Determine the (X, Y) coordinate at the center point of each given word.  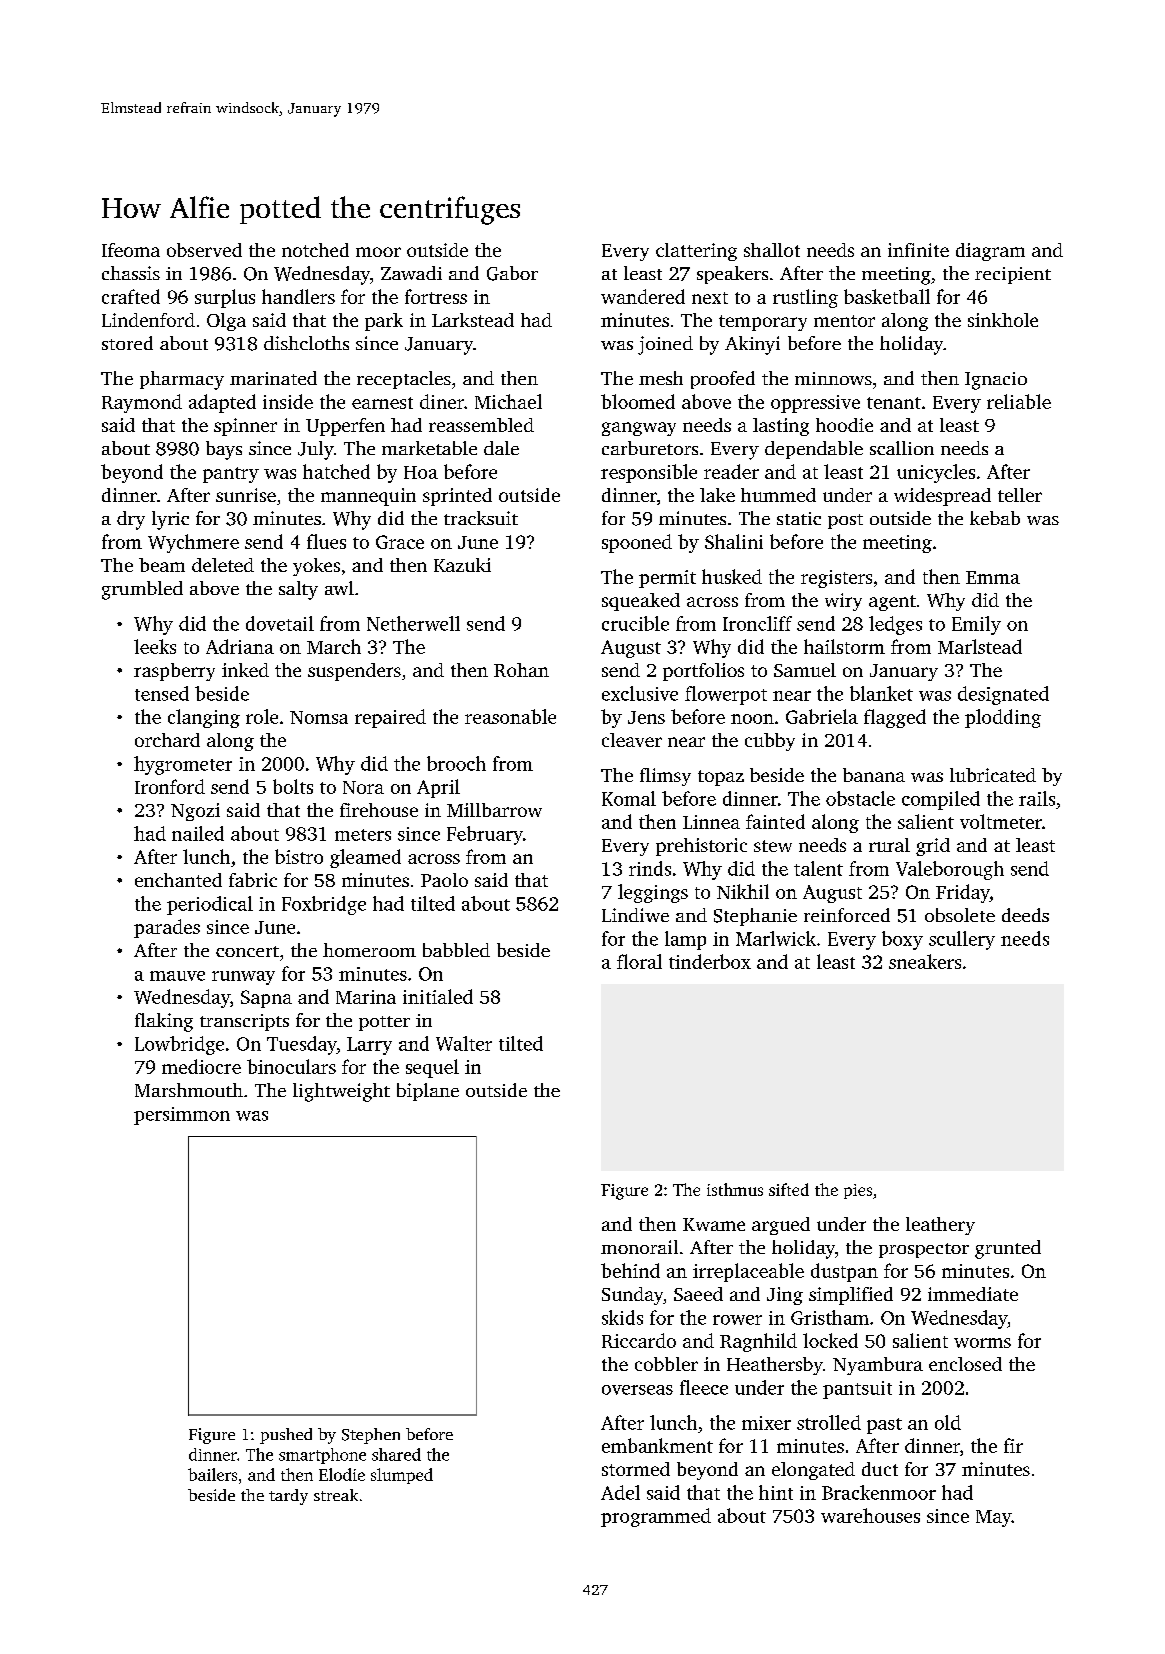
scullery (962, 940)
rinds (650, 868)
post (845, 521)
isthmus (735, 1189)
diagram (990, 252)
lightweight (341, 1092)
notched (315, 250)
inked (245, 670)
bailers (212, 1474)
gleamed (365, 858)
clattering (696, 252)
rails (1037, 798)
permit (667, 579)
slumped (402, 1476)
